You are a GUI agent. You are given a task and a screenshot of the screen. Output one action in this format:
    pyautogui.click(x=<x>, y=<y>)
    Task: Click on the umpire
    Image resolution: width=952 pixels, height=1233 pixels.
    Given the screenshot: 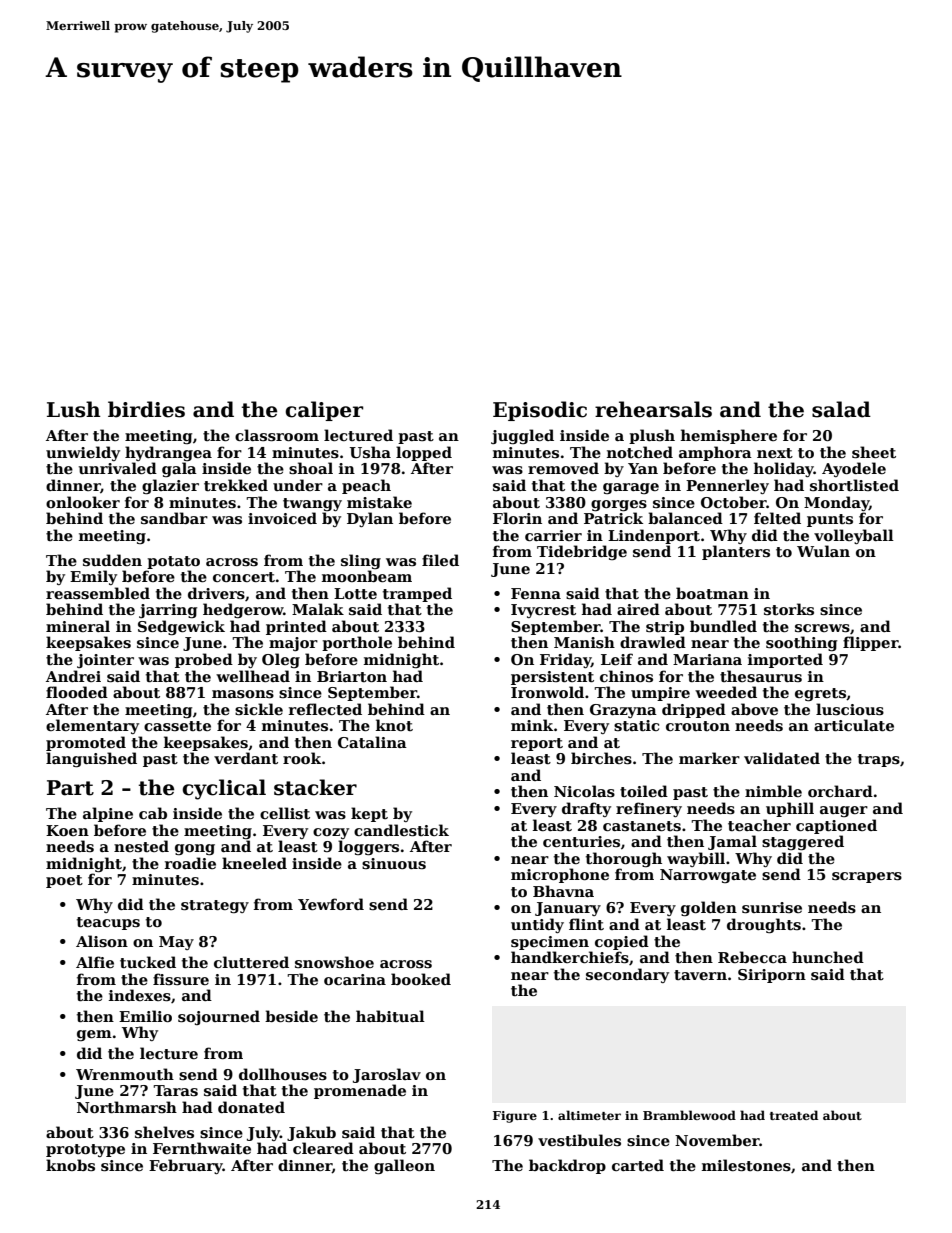 What is the action you would take?
    pyautogui.click(x=660, y=694)
